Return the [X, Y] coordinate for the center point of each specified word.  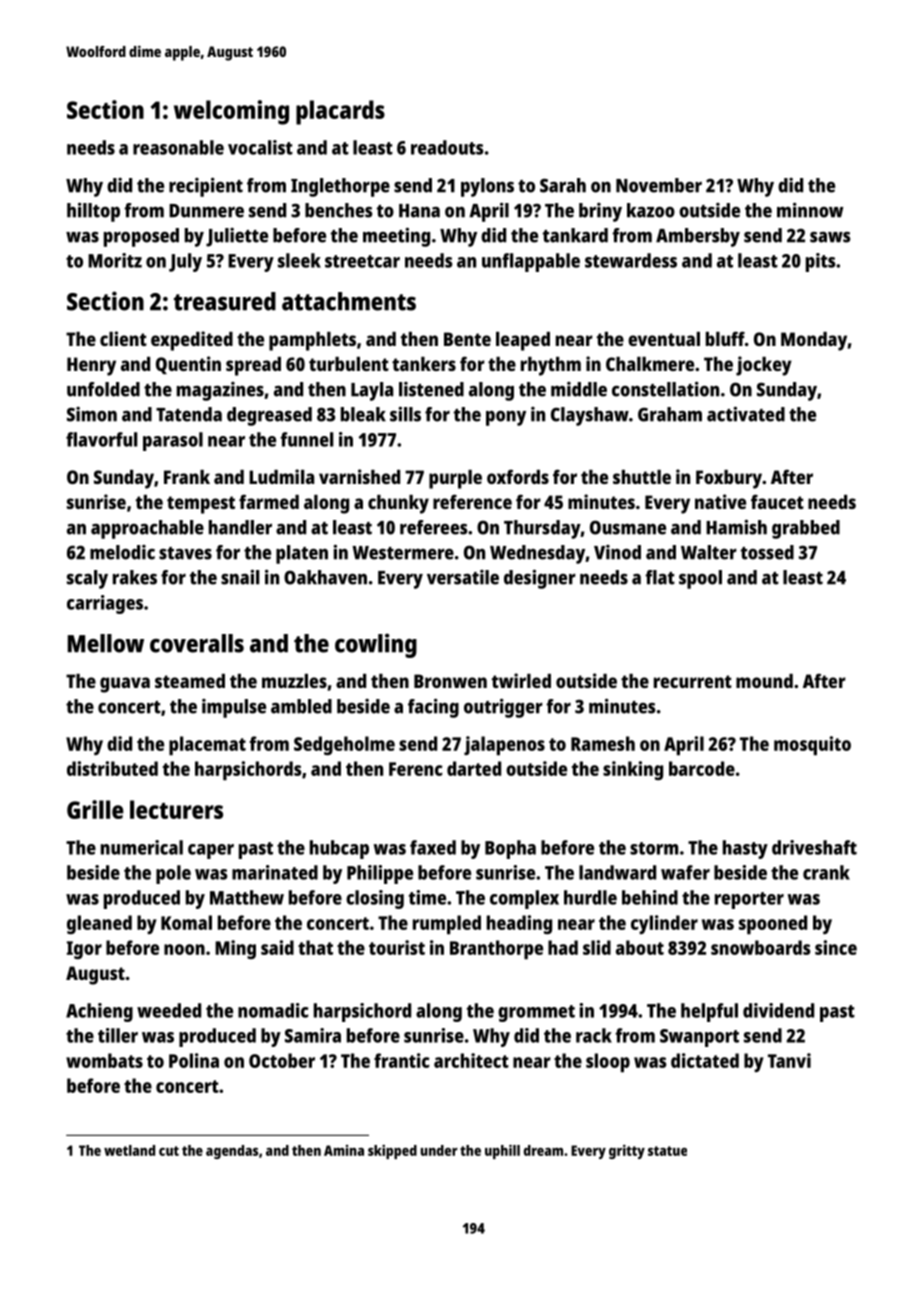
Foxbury [729, 479]
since [836, 947]
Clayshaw [590, 416]
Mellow [106, 643]
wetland [129, 1150]
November [659, 185]
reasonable [178, 147]
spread [253, 366]
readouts [447, 147]
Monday [814, 341]
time [427, 897]
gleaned [99, 924]
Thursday [542, 529]
